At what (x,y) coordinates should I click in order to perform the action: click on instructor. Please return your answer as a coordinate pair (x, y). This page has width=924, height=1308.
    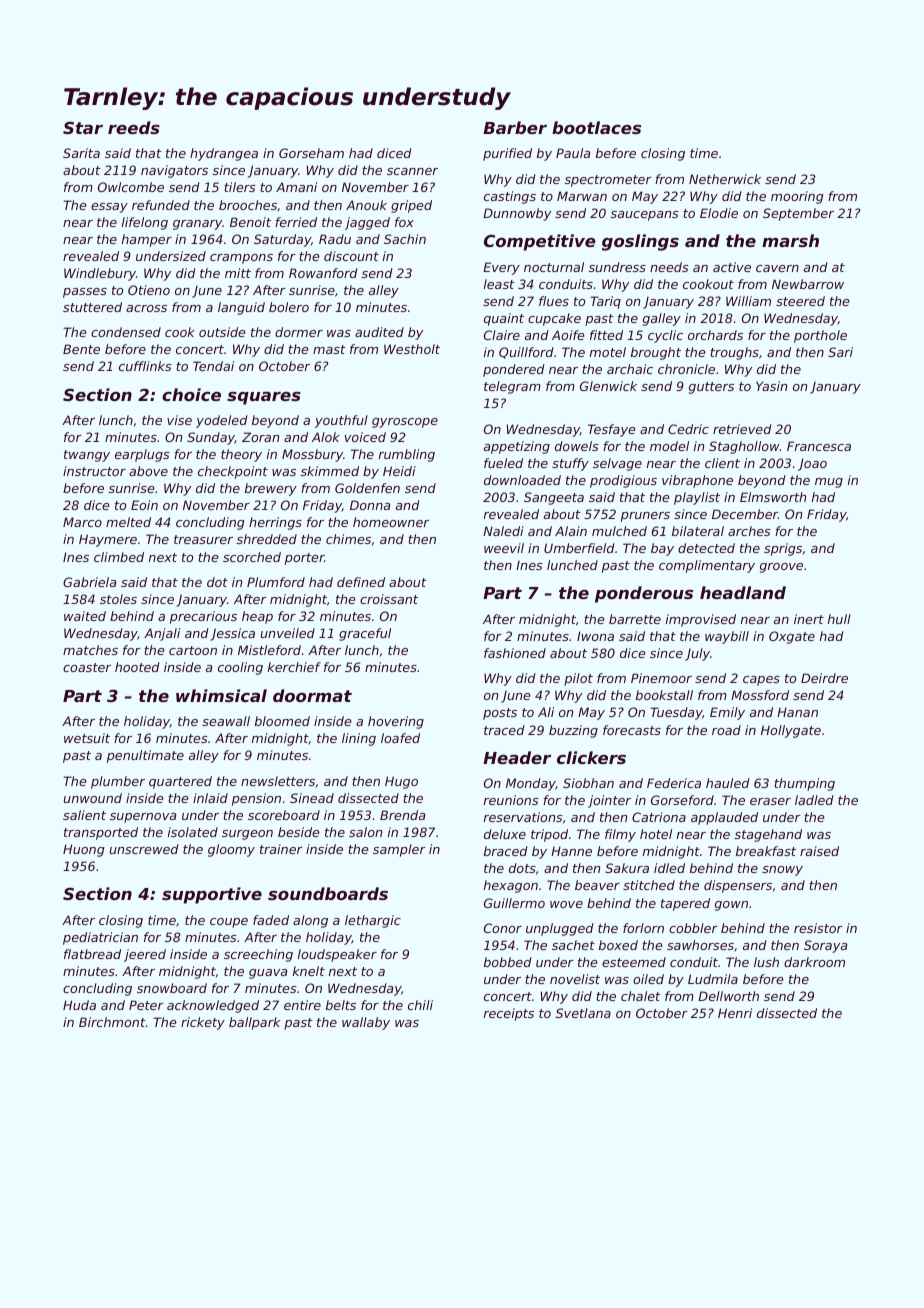
    Looking at the image, I should click on (94, 471).
